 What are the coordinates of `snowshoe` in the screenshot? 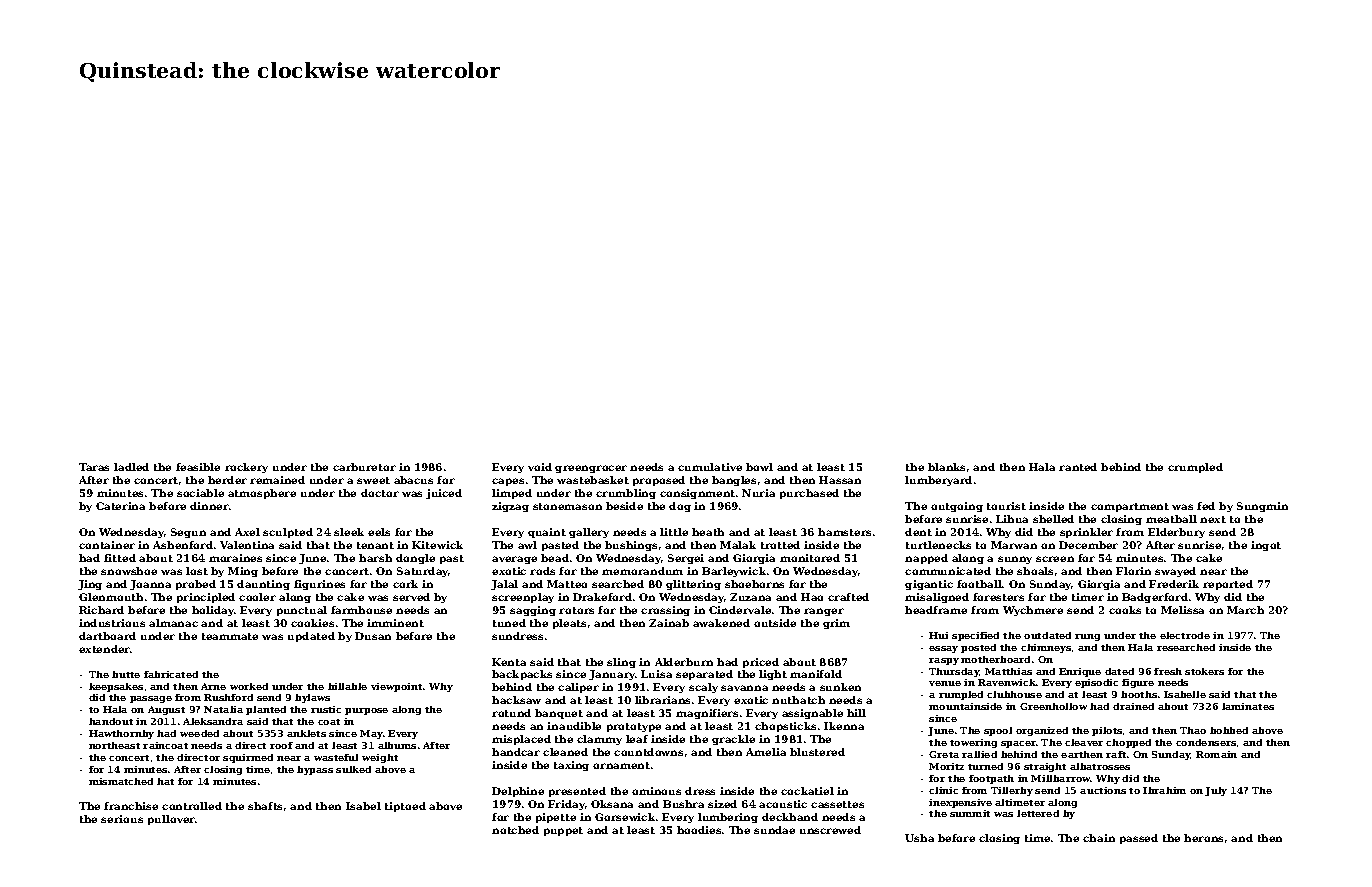 It's located at (129, 571).
